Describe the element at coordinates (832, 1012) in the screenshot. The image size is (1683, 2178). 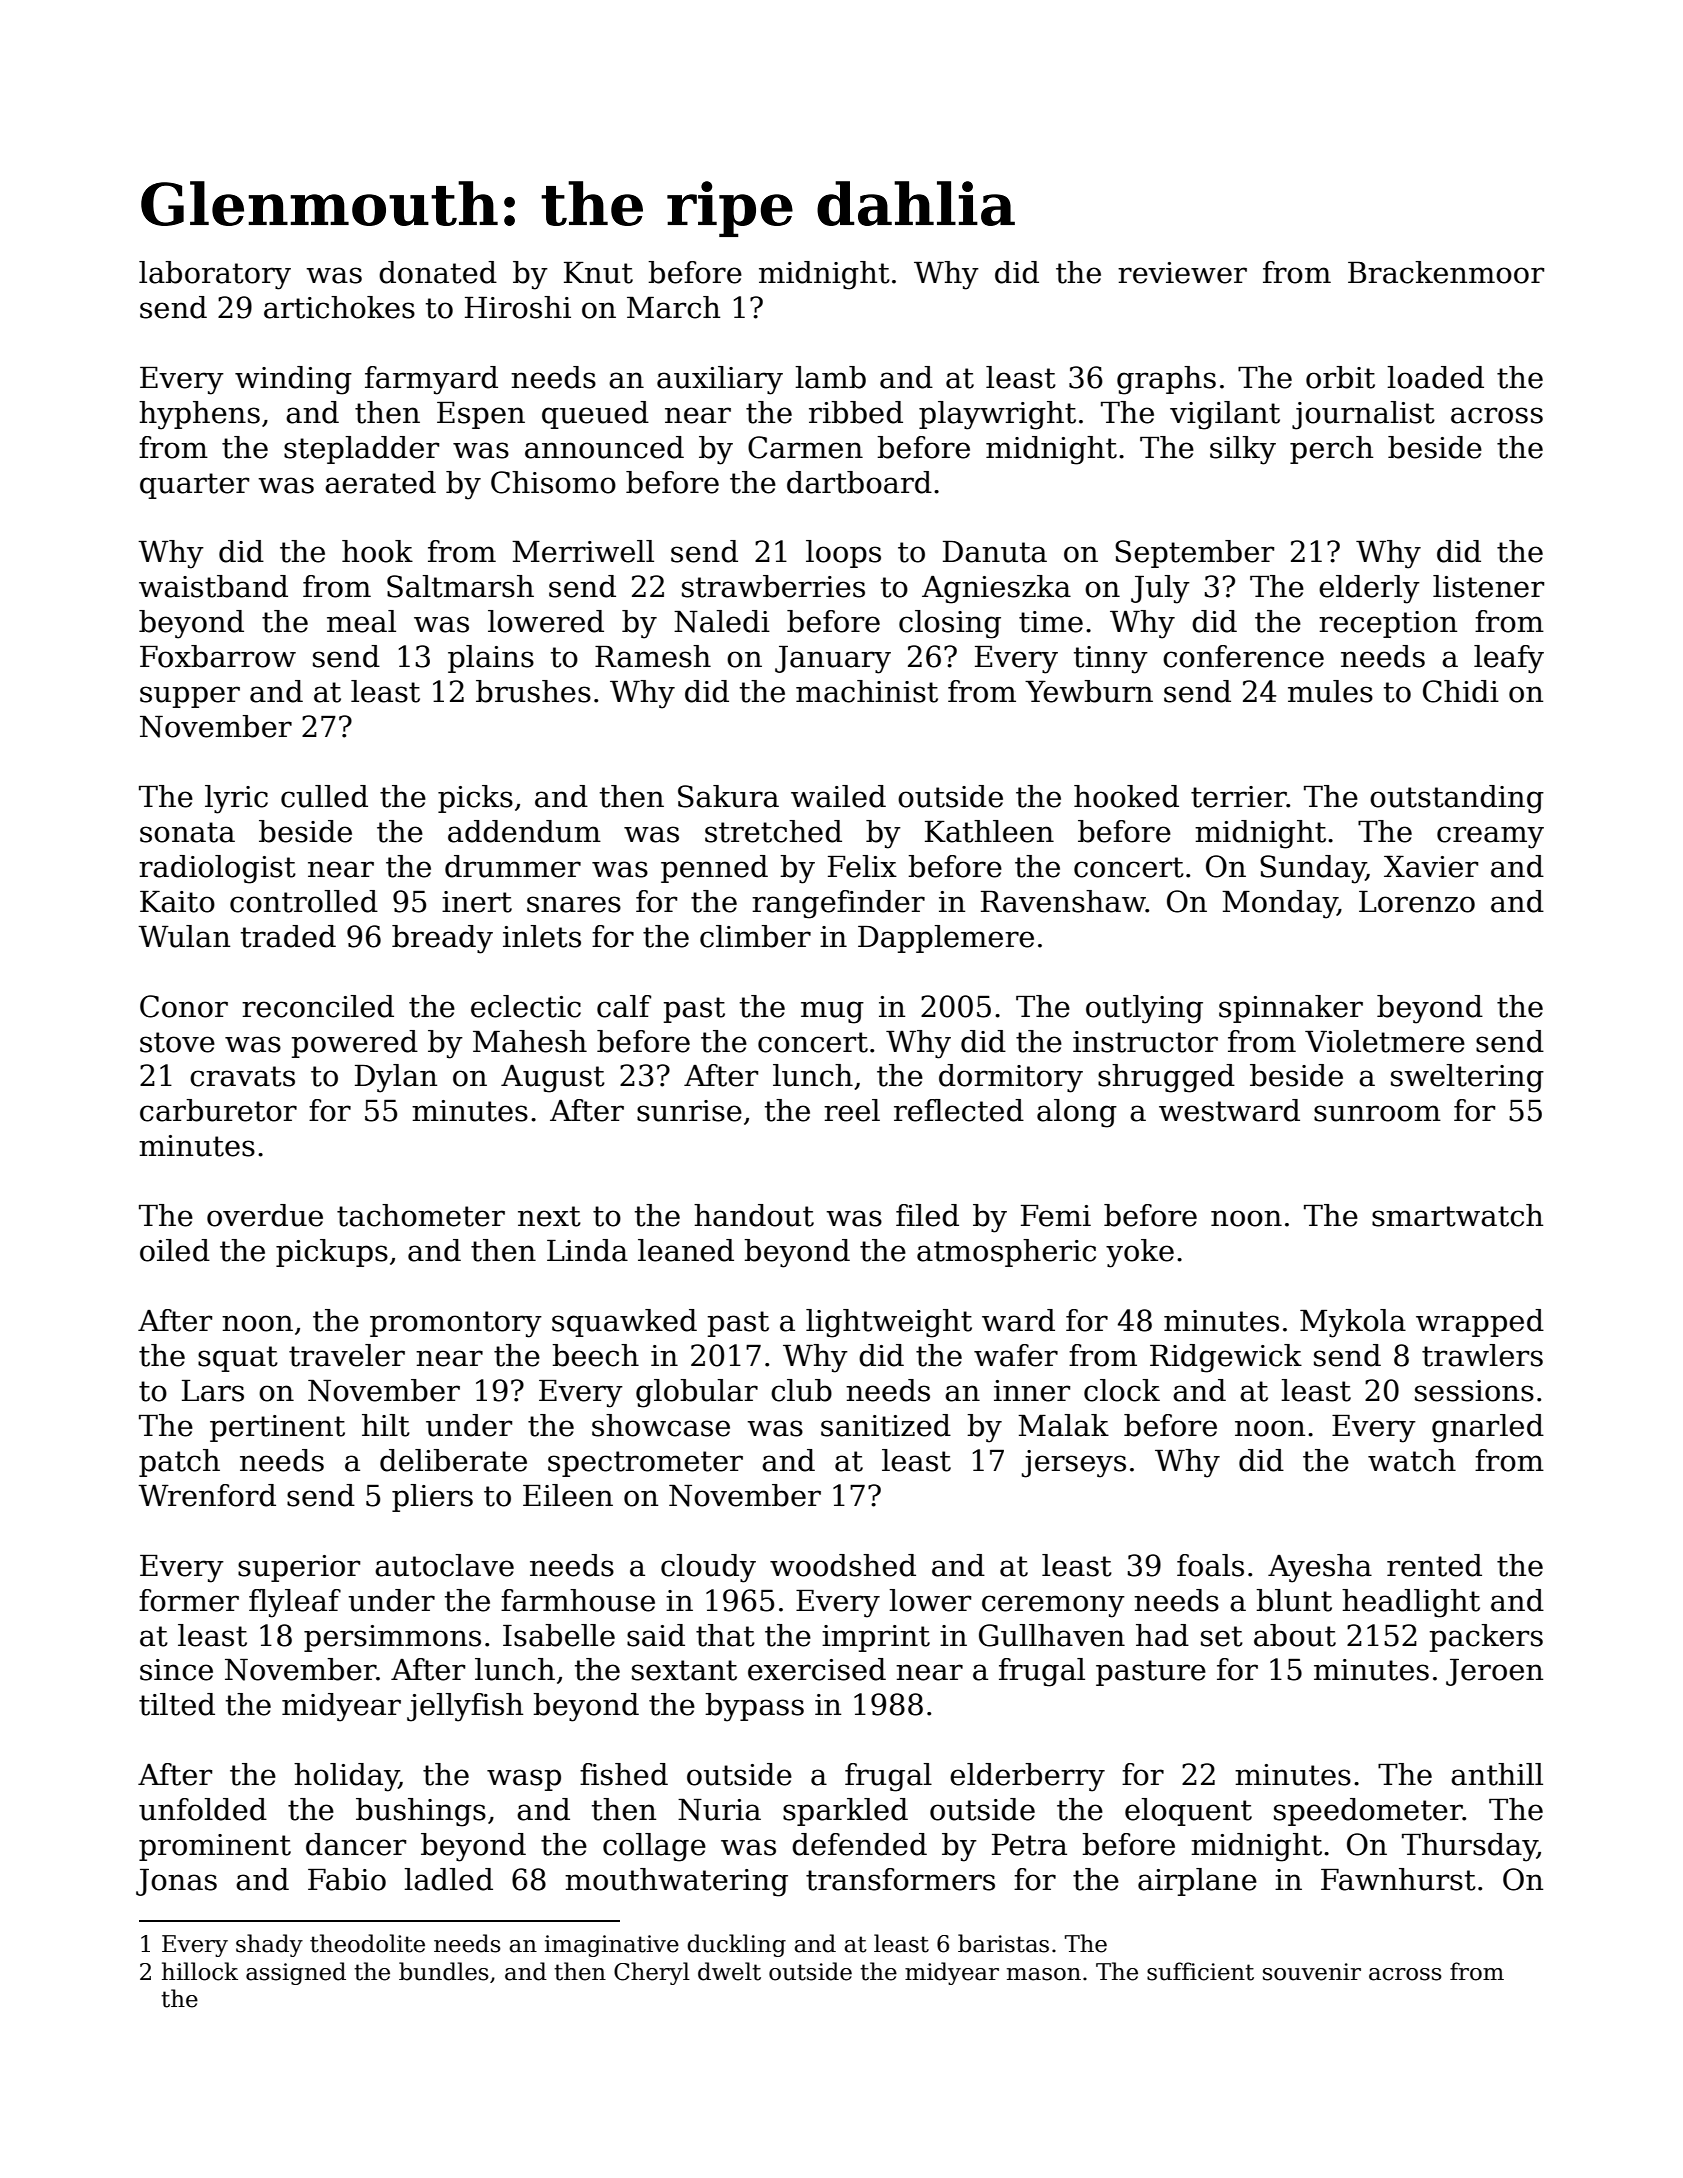
I see `mug` at that location.
